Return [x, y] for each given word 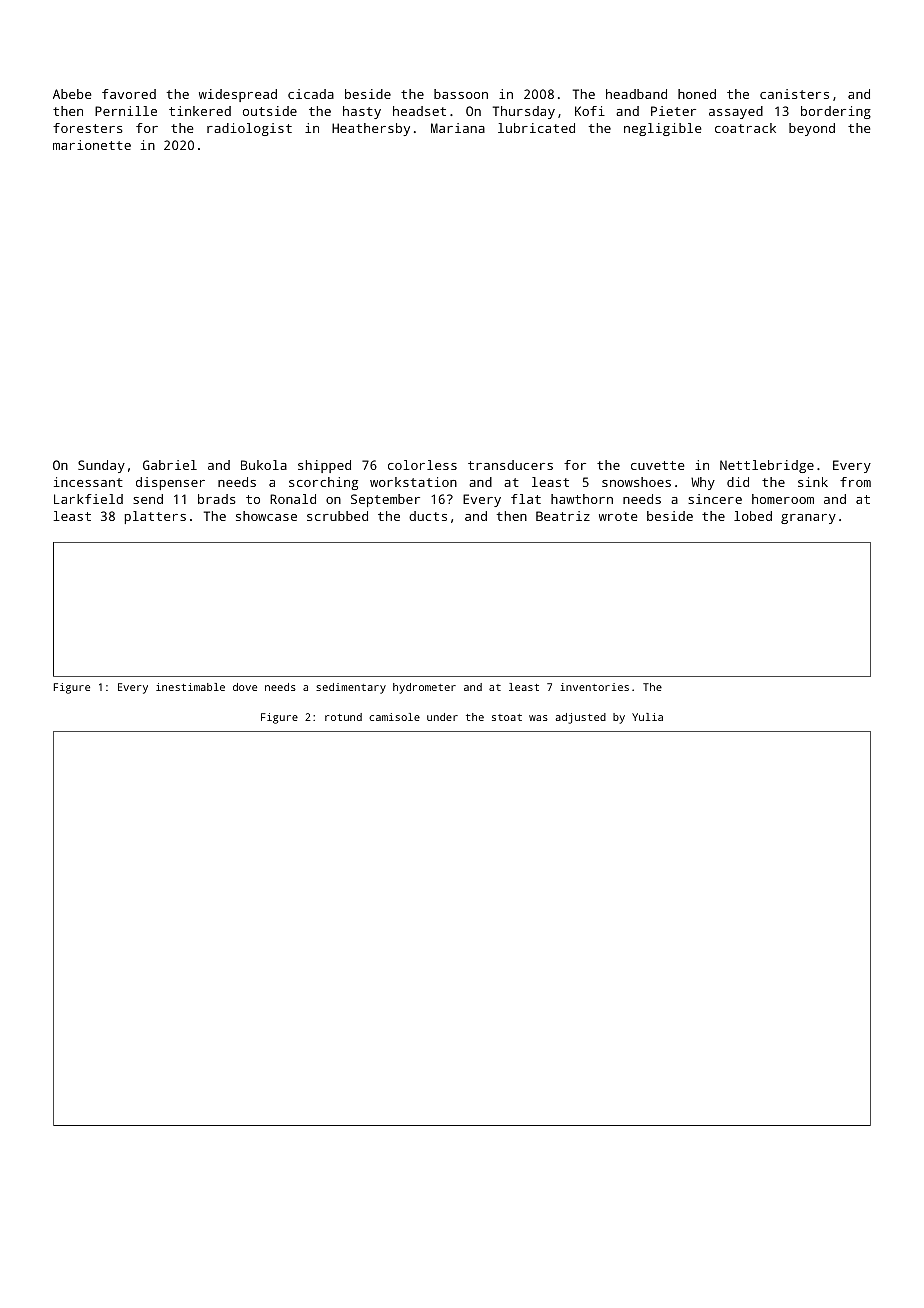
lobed [753, 516]
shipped [324, 466]
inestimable [190, 687]
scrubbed [337, 516]
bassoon [461, 94]
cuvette [657, 465]
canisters [794, 94]
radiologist [249, 129]
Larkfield [88, 499]
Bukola [264, 465]
